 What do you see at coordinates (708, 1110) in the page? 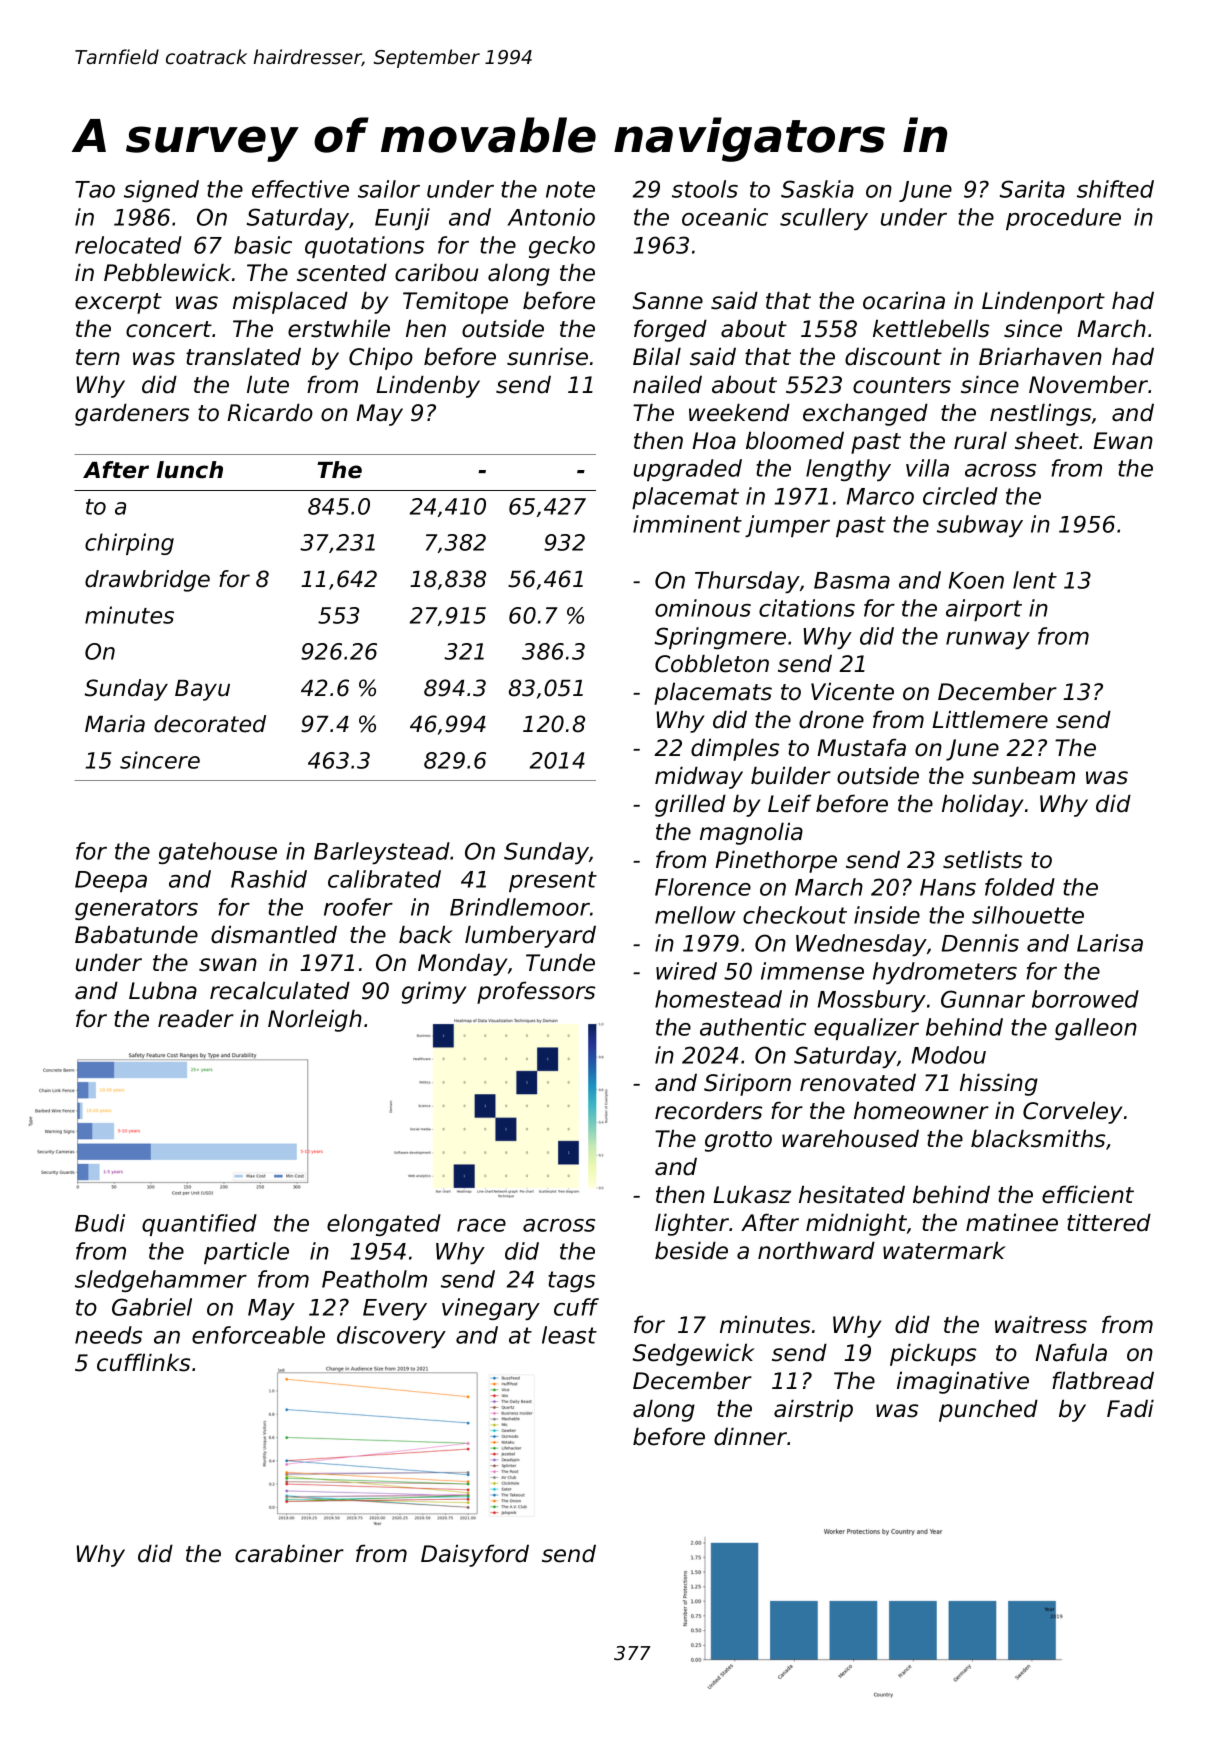
I see `recorders` at bounding box center [708, 1110].
